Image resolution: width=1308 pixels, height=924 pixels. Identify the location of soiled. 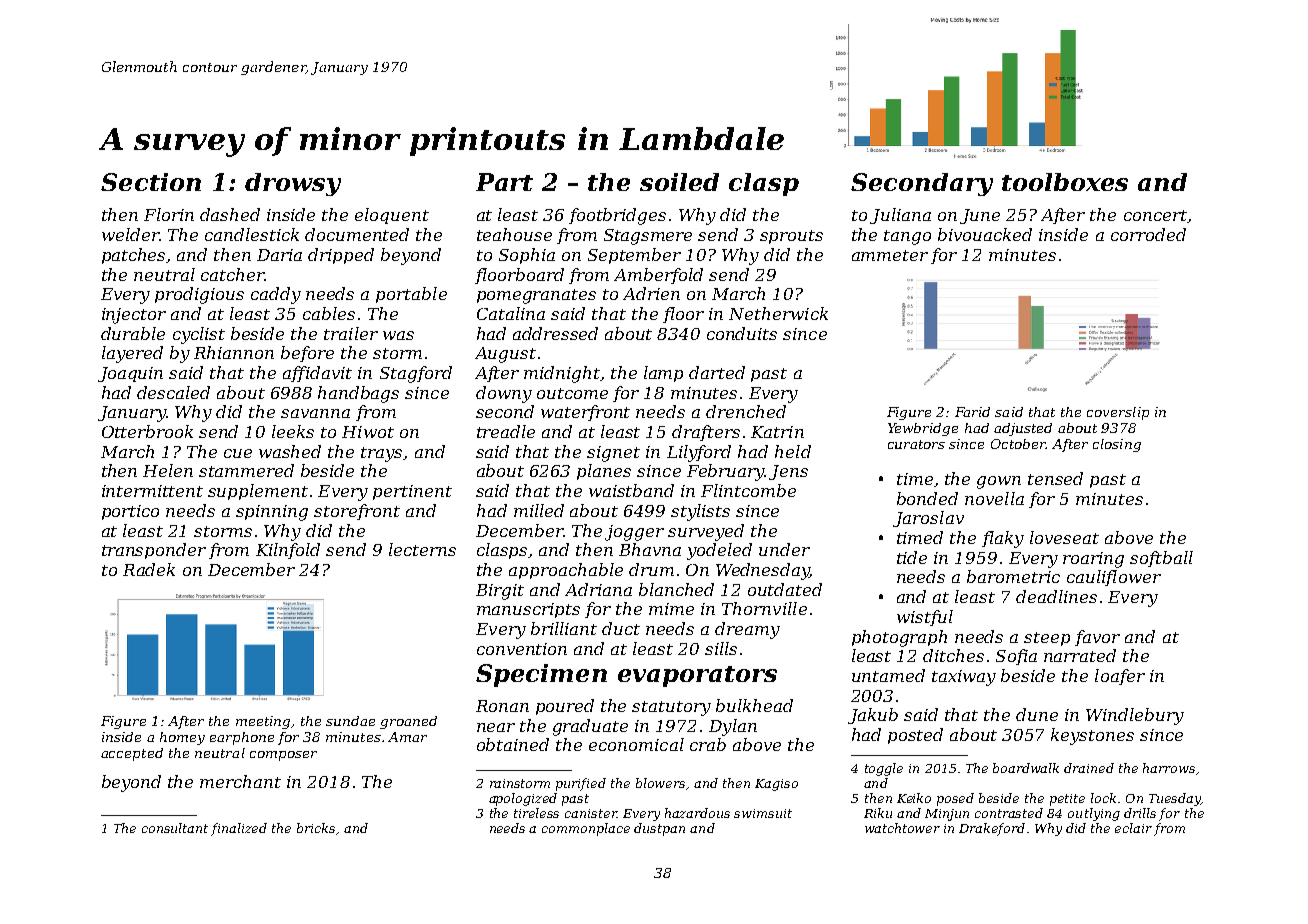
(679, 182).
